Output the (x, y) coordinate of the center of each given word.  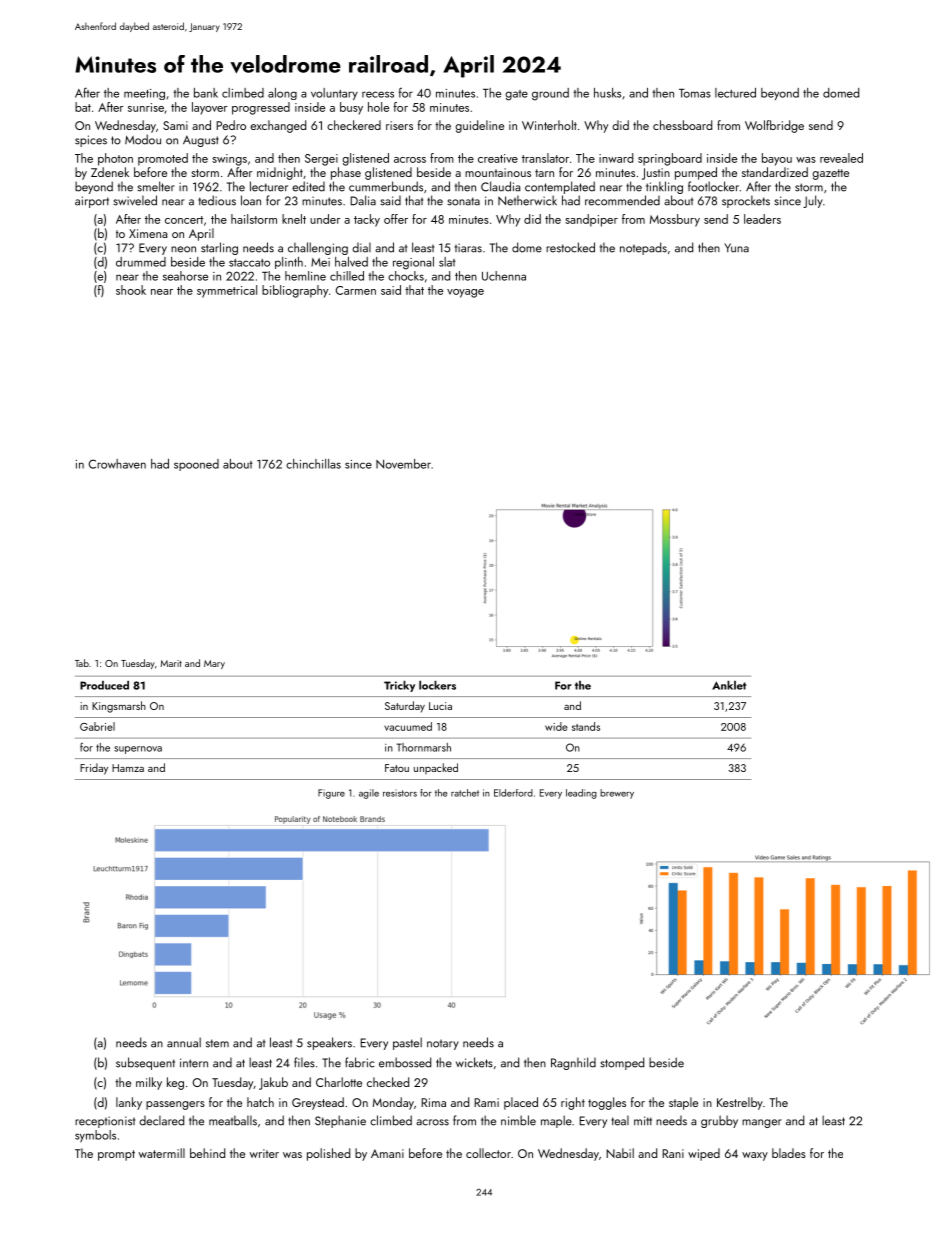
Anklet (729, 685)
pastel (407, 1043)
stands (586, 726)
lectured (735, 93)
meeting (144, 94)
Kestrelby (740, 1103)
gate (516, 95)
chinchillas (313, 464)
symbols (95, 1136)
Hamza (128, 768)
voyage (465, 293)
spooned (196, 465)
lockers (437, 685)
